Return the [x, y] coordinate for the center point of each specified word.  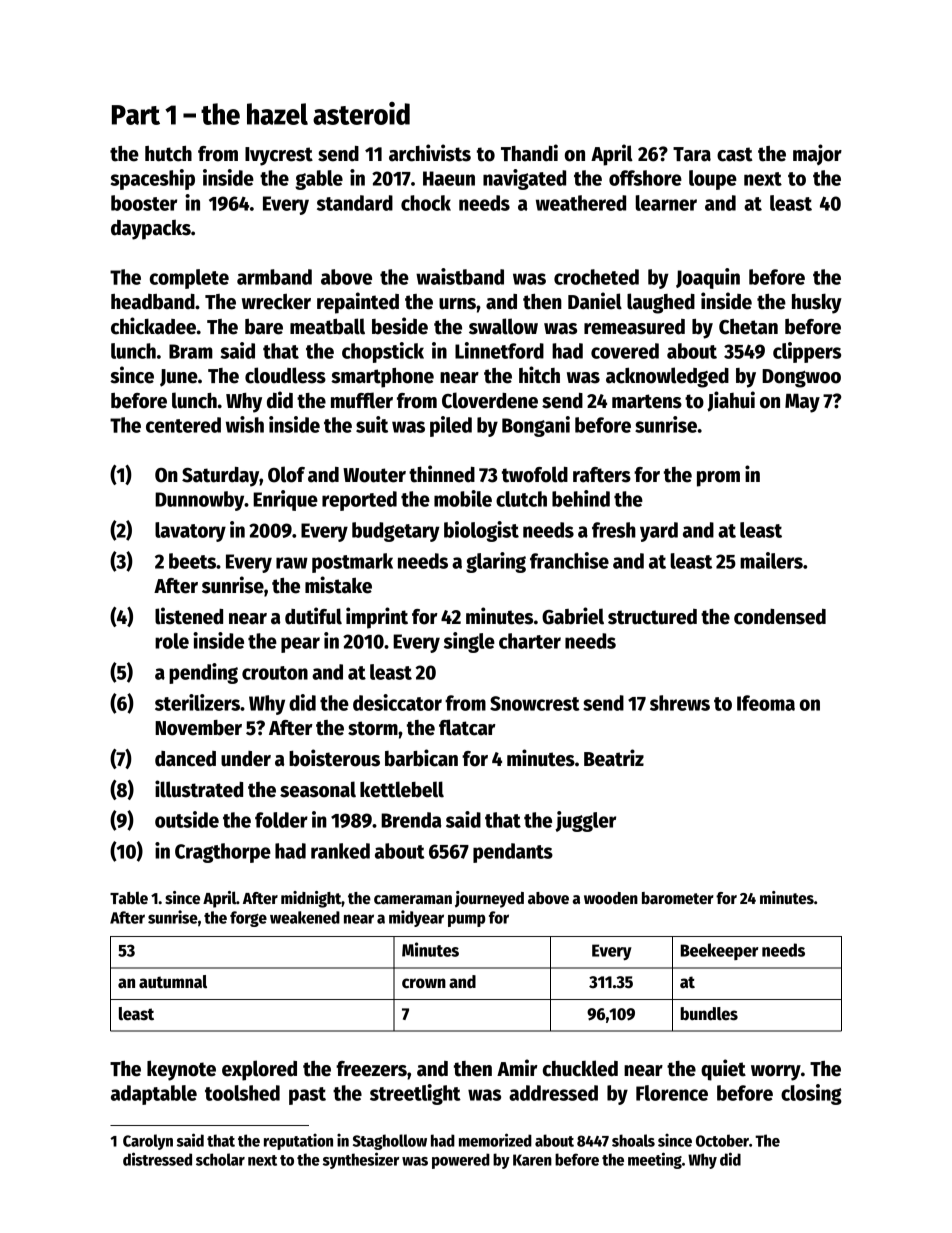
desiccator [397, 702]
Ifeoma [766, 703]
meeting [655, 1160]
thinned [442, 474]
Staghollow [390, 1142]
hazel [277, 114]
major [817, 154]
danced [185, 759]
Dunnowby [200, 501]
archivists [430, 153]
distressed [157, 1159]
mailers [771, 560]
